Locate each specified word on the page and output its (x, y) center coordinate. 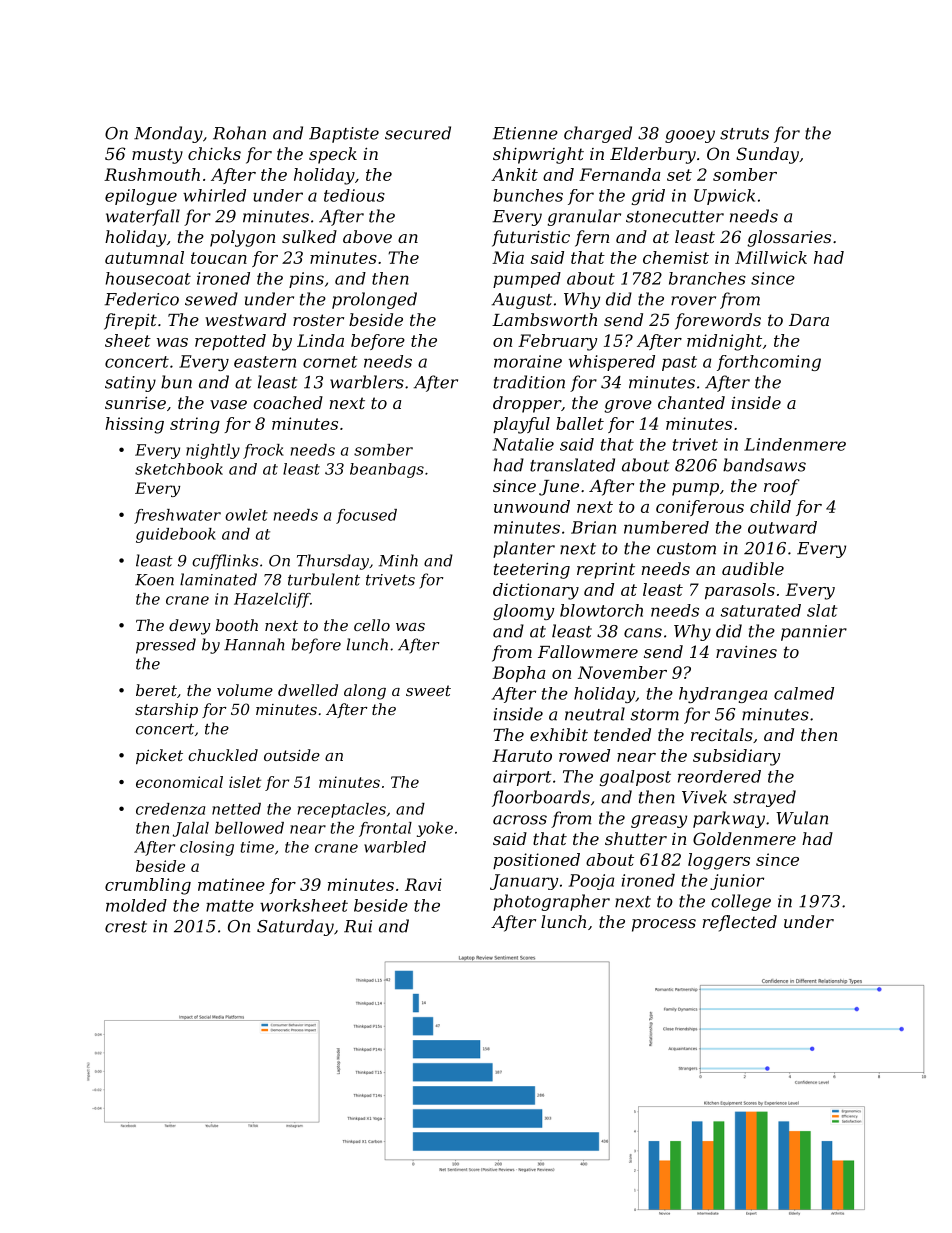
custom (686, 549)
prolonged (374, 300)
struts (744, 134)
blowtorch (601, 610)
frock (263, 451)
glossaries (789, 238)
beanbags (387, 470)
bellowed (249, 828)
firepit (130, 321)
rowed (584, 755)
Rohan (239, 133)
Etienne (525, 133)
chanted (691, 402)
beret (156, 690)
